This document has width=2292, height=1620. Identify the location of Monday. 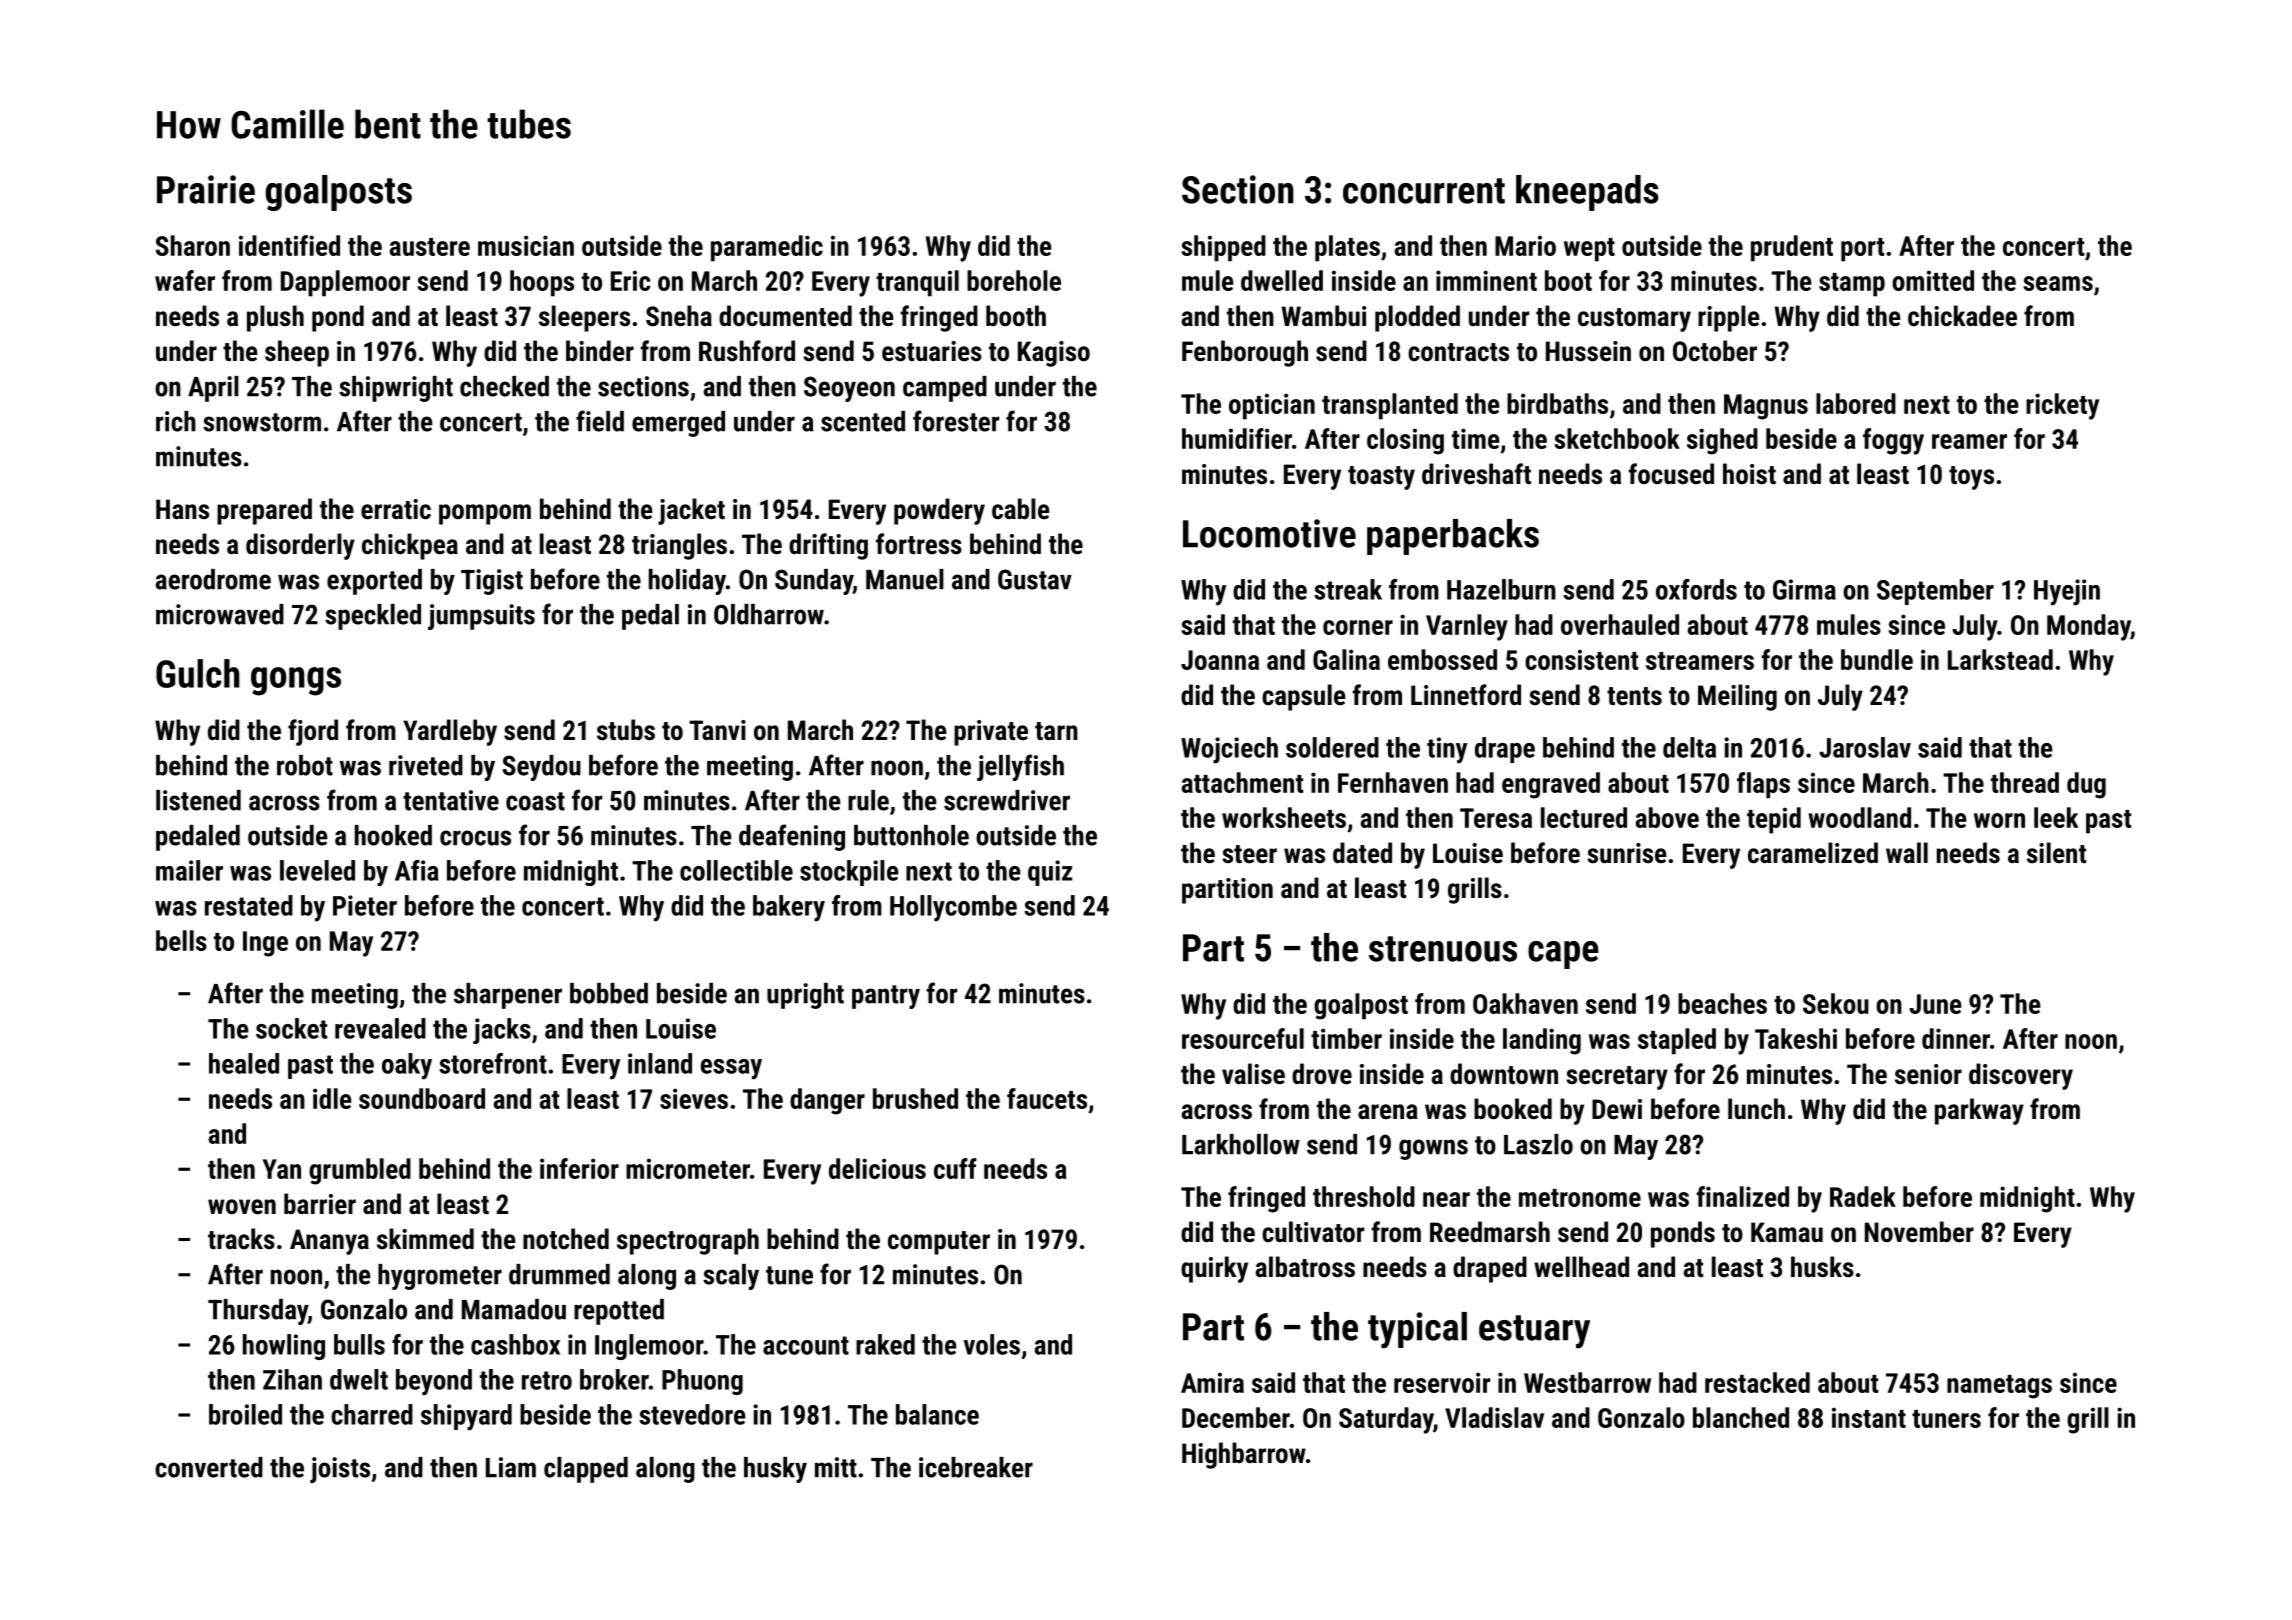
(2089, 627).
